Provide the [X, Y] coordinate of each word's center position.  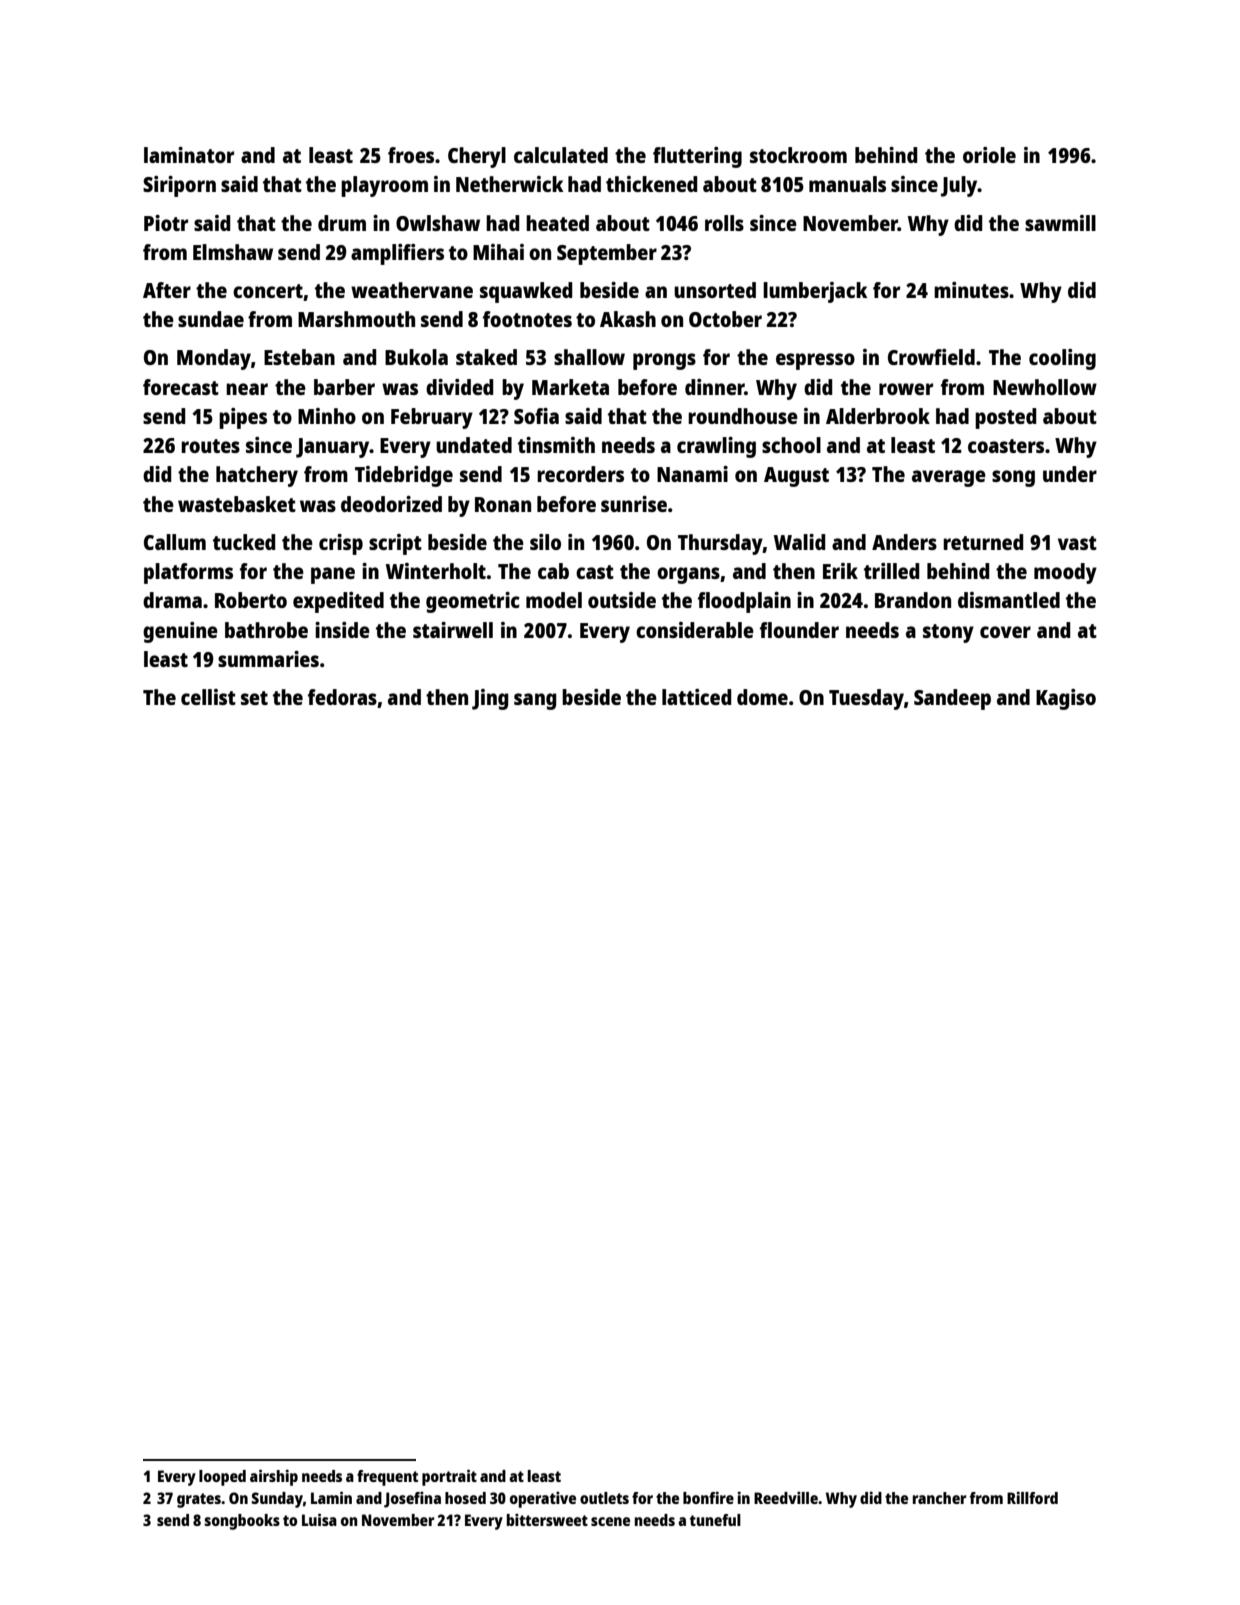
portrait [449, 1477]
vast [1077, 543]
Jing [490, 699]
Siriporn [179, 186]
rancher [939, 1498]
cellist [208, 697]
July [959, 186]
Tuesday [866, 699]
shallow [589, 357]
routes [210, 446]
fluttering [697, 157]
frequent [387, 1478]
